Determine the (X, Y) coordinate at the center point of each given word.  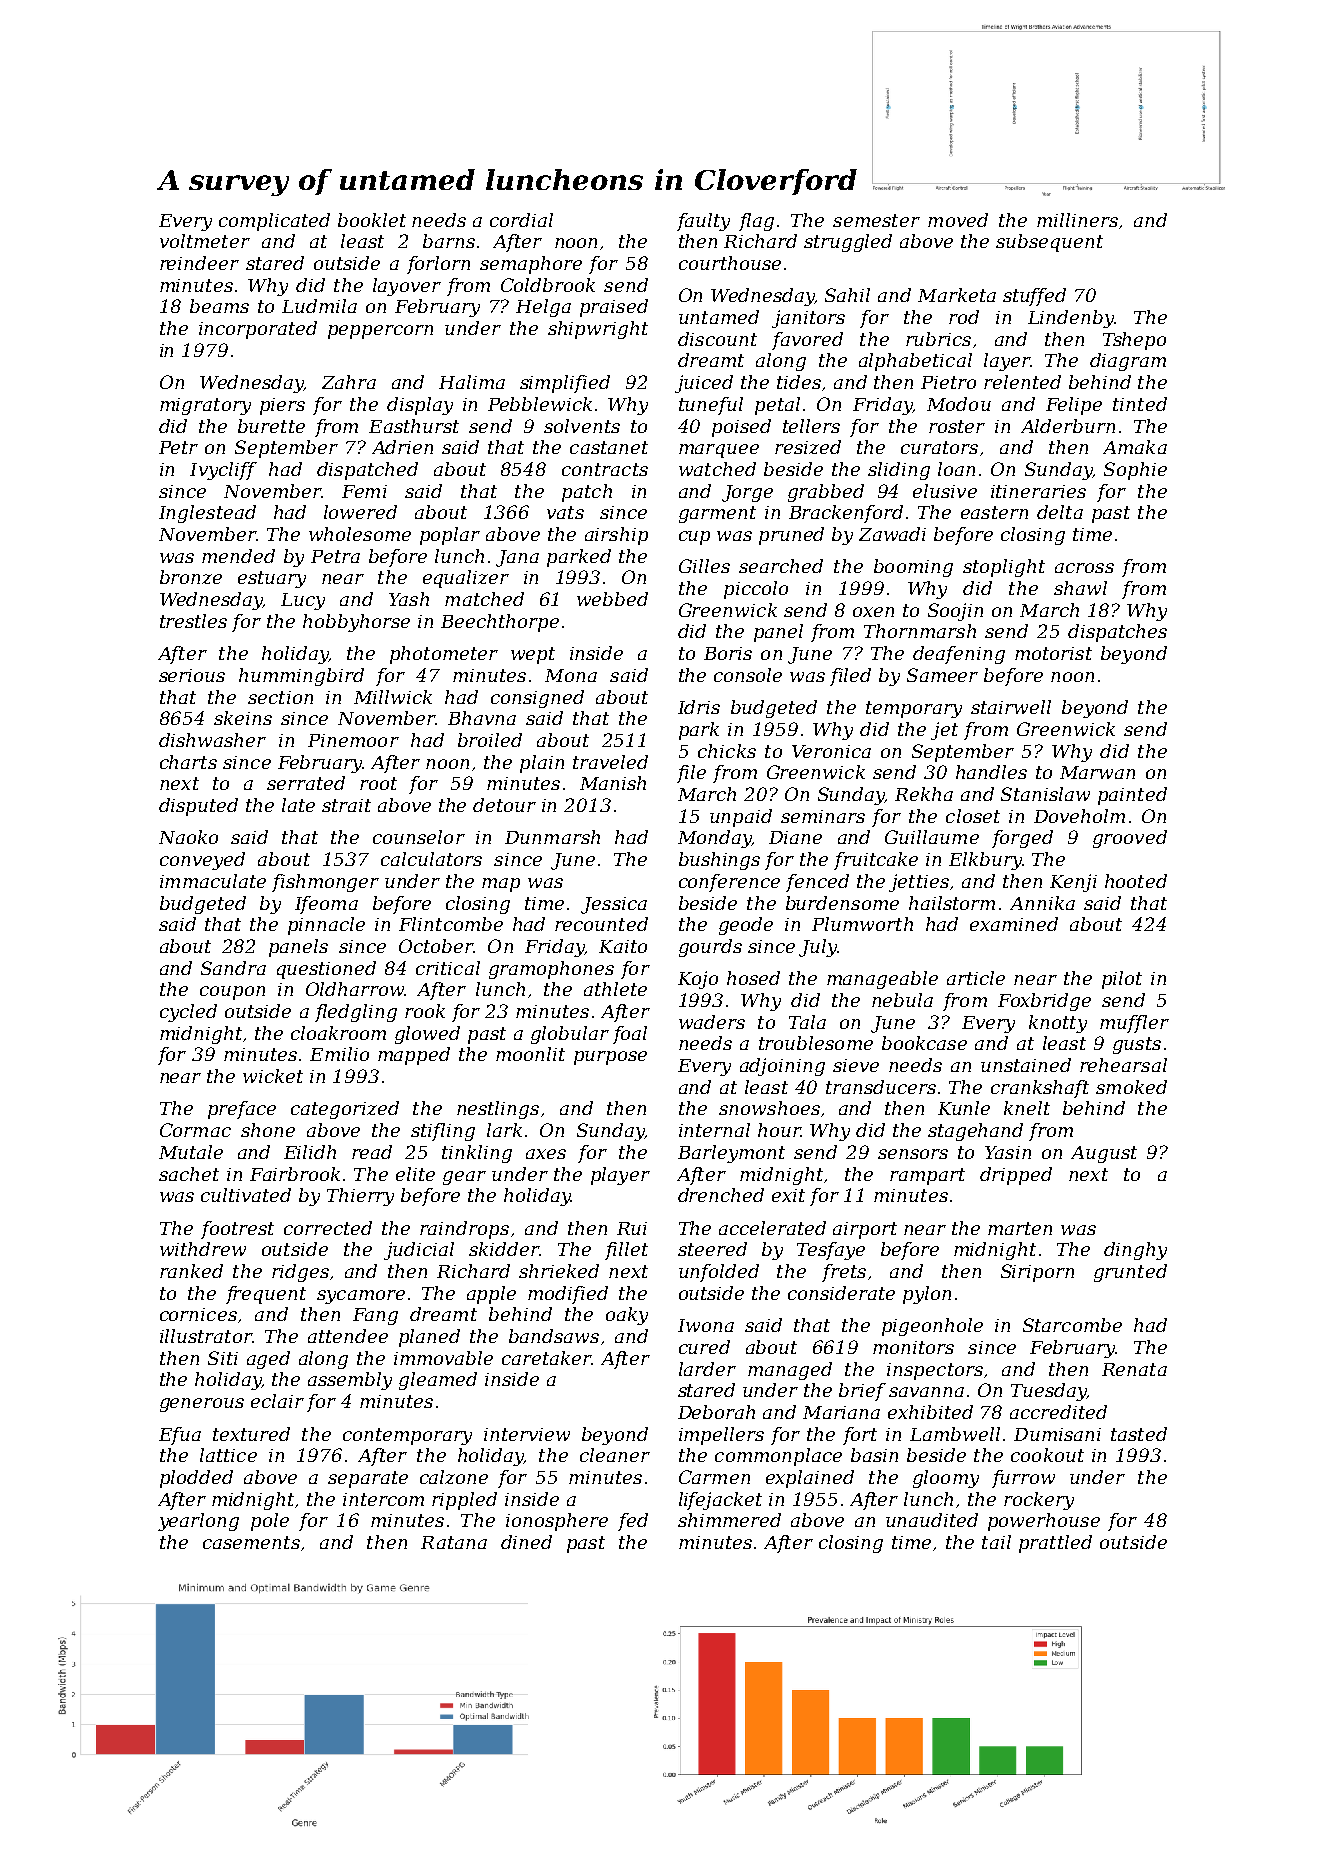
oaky (627, 1316)
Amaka (1135, 447)
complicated (274, 222)
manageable (882, 980)
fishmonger (325, 883)
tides (799, 382)
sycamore (361, 1297)
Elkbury (985, 861)
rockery (1039, 1501)
